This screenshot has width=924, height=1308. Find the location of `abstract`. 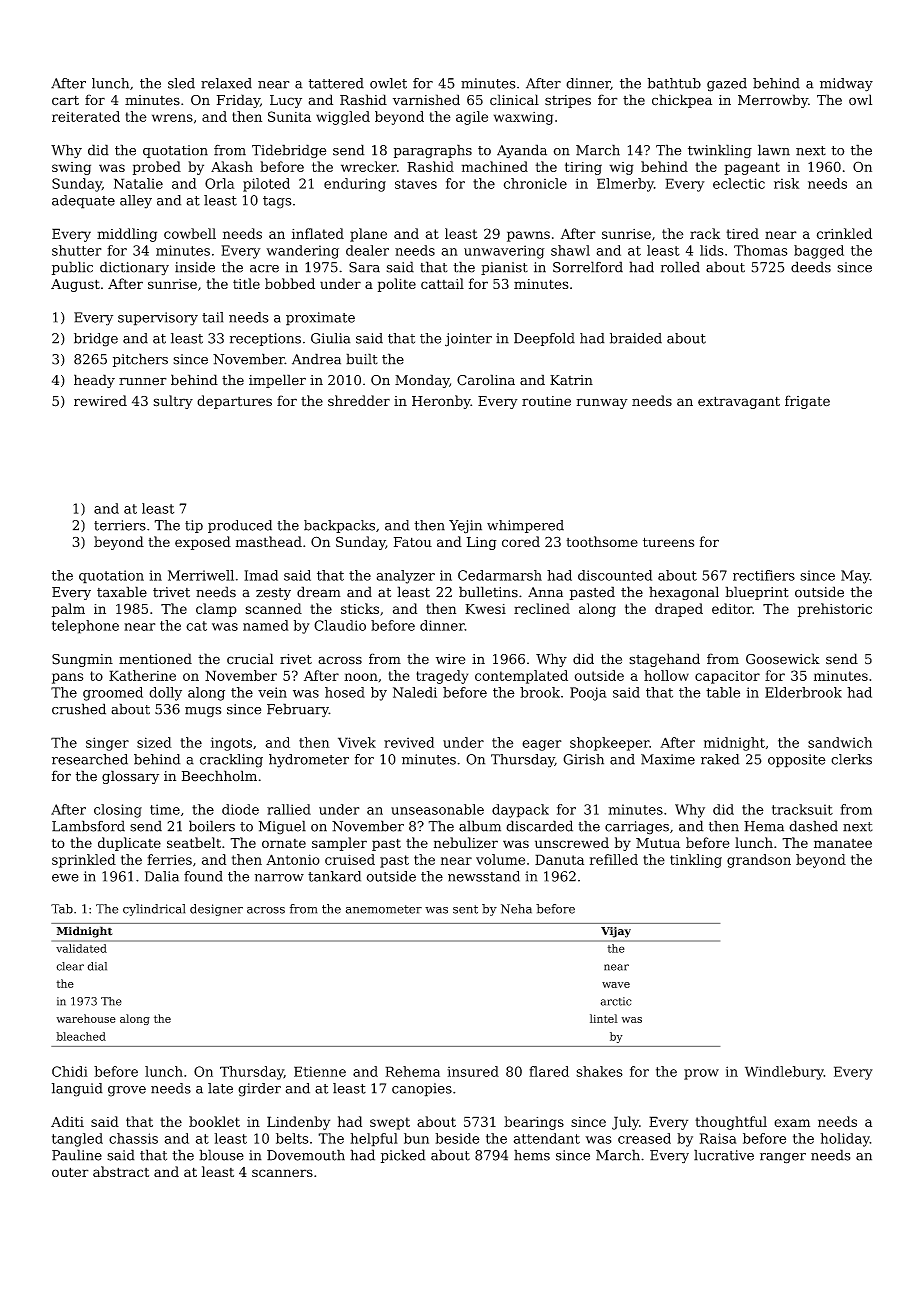

abstract is located at coordinates (121, 1171).
